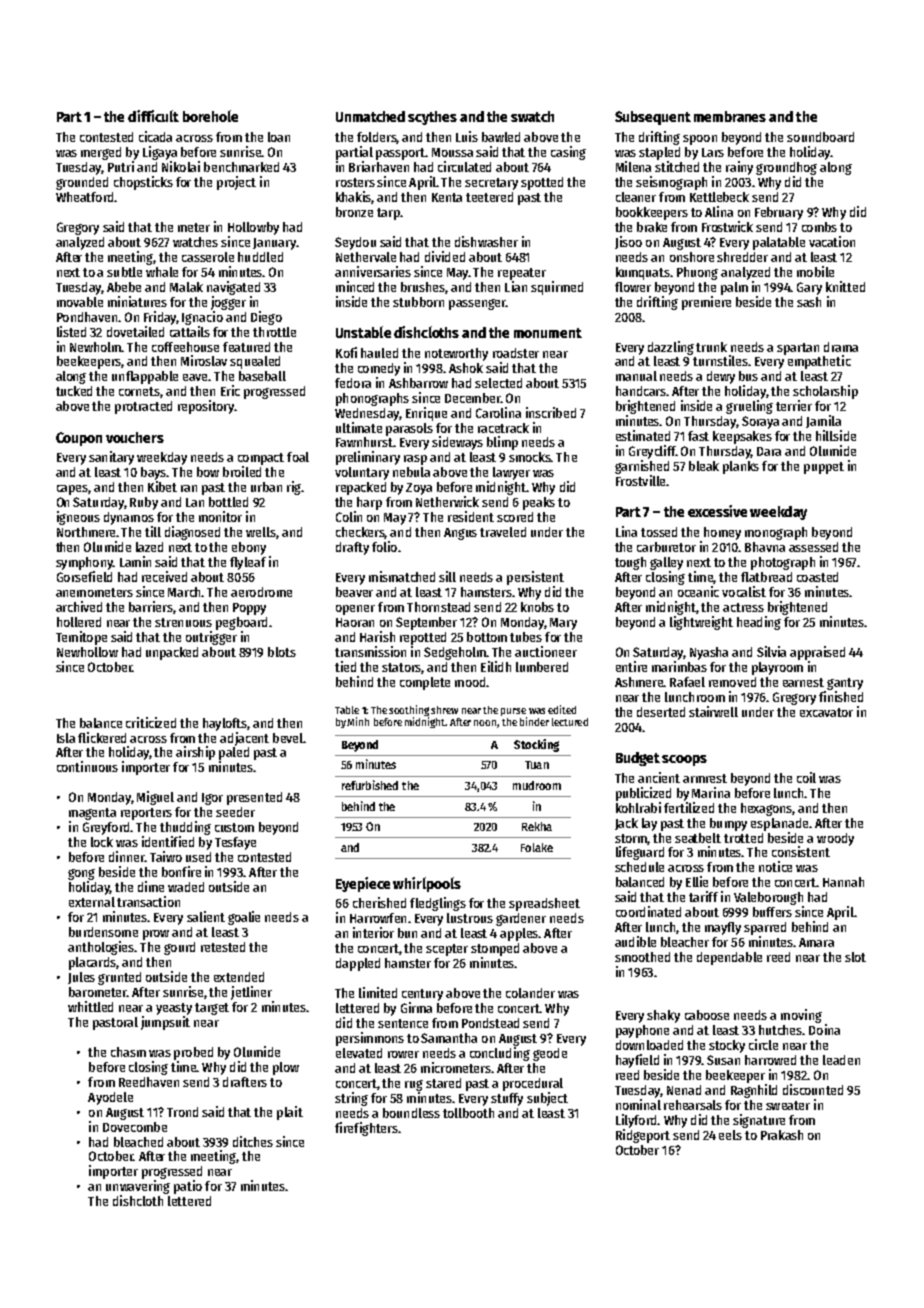 This screenshot has width=924, height=1308. I want to click on finished, so click(841, 696).
